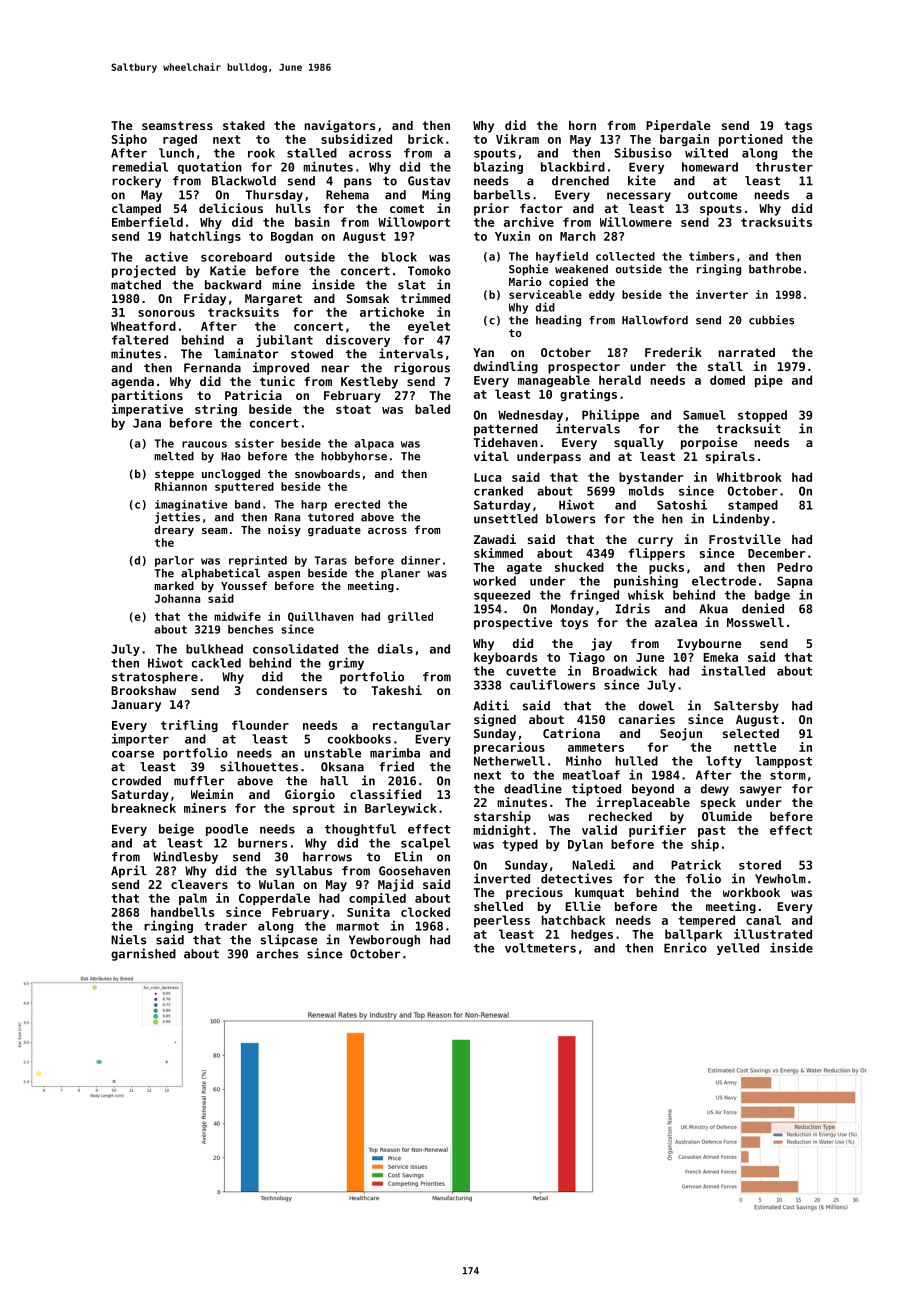 This image has width=924, height=1308. What do you see at coordinates (147, 423) in the image?
I see `Jana` at bounding box center [147, 423].
